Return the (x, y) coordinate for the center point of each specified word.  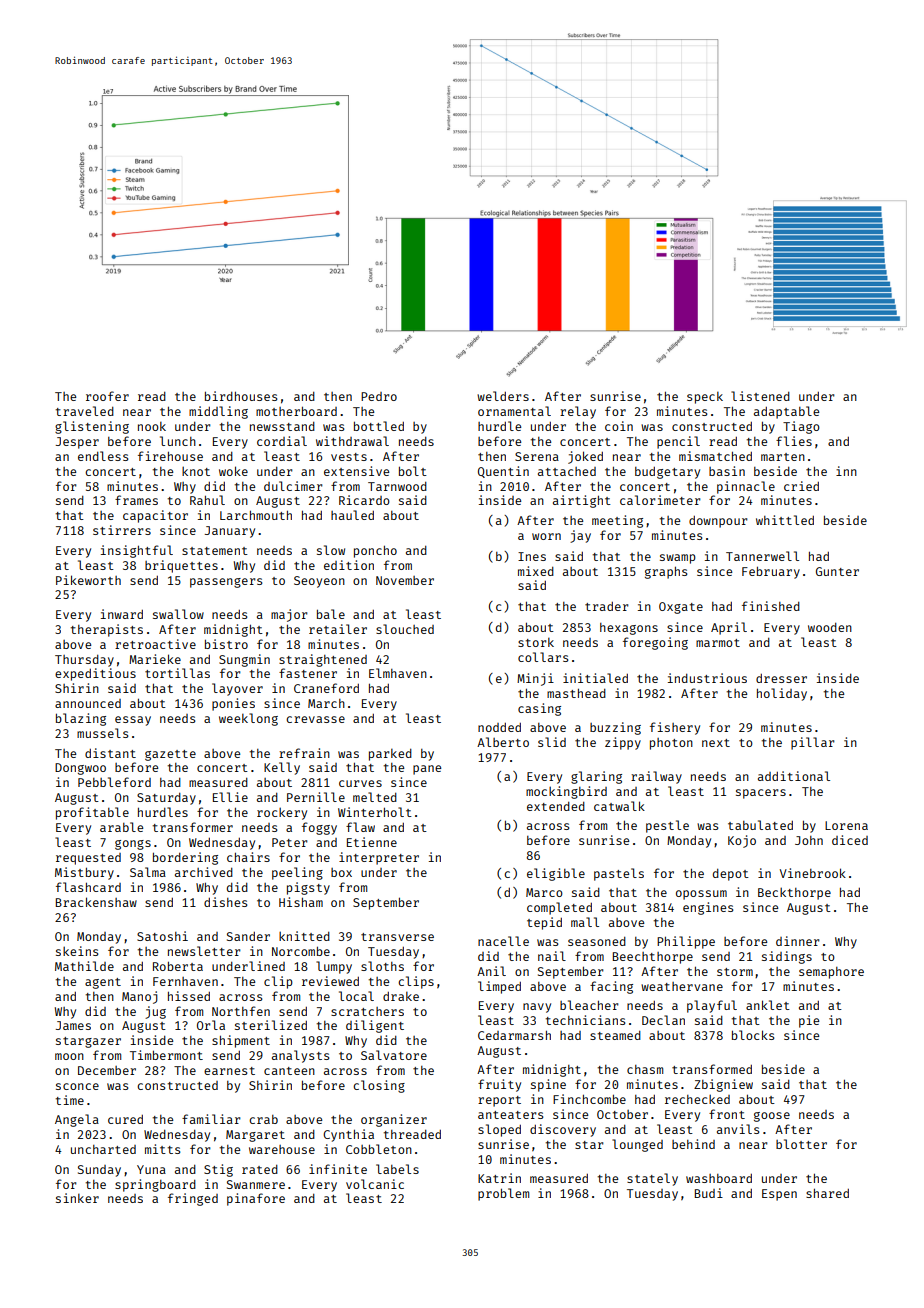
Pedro (379, 396)
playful (712, 1006)
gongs (133, 845)
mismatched (715, 456)
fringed (193, 1199)
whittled (785, 520)
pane (427, 770)
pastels (619, 874)
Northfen (241, 1011)
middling (218, 412)
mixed (536, 571)
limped (499, 987)
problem (503, 1194)
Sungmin (244, 660)
